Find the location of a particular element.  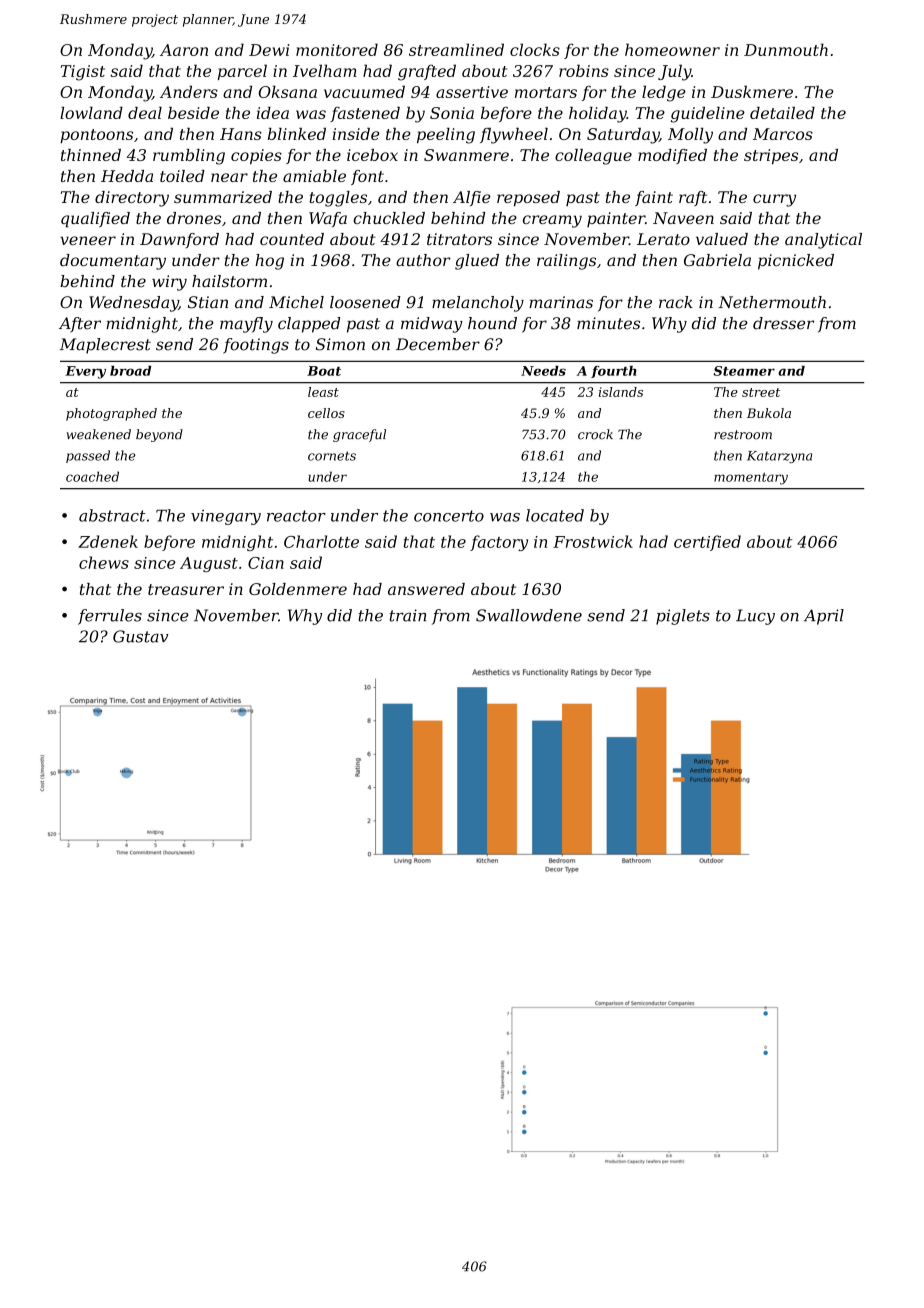

Bukola is located at coordinates (769, 413).
